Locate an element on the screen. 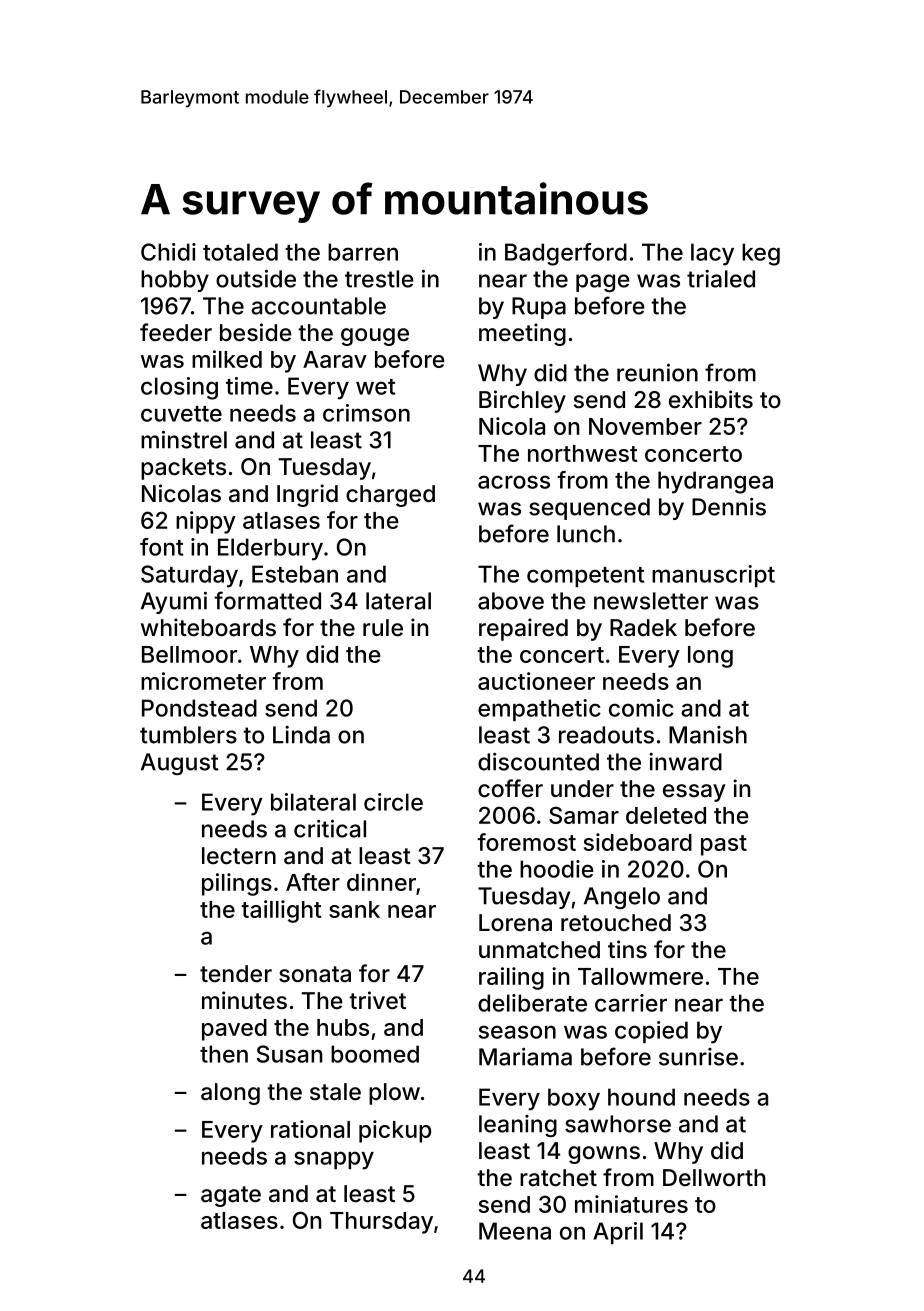 This screenshot has width=924, height=1311. totaled is located at coordinates (240, 252).
